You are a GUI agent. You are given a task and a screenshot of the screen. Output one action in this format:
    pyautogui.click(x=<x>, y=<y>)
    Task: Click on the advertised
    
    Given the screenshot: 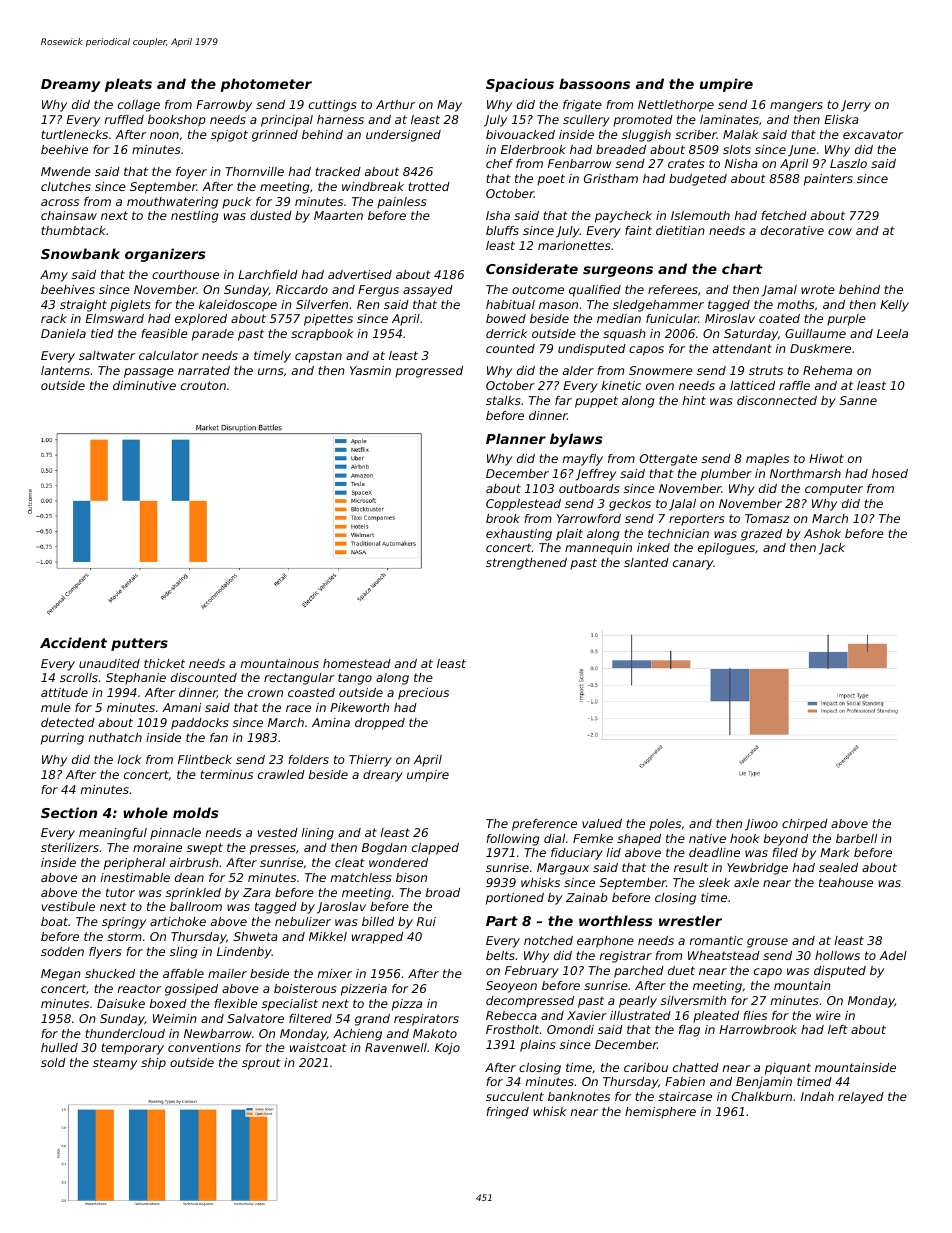 What is the action you would take?
    pyautogui.click(x=360, y=274)
